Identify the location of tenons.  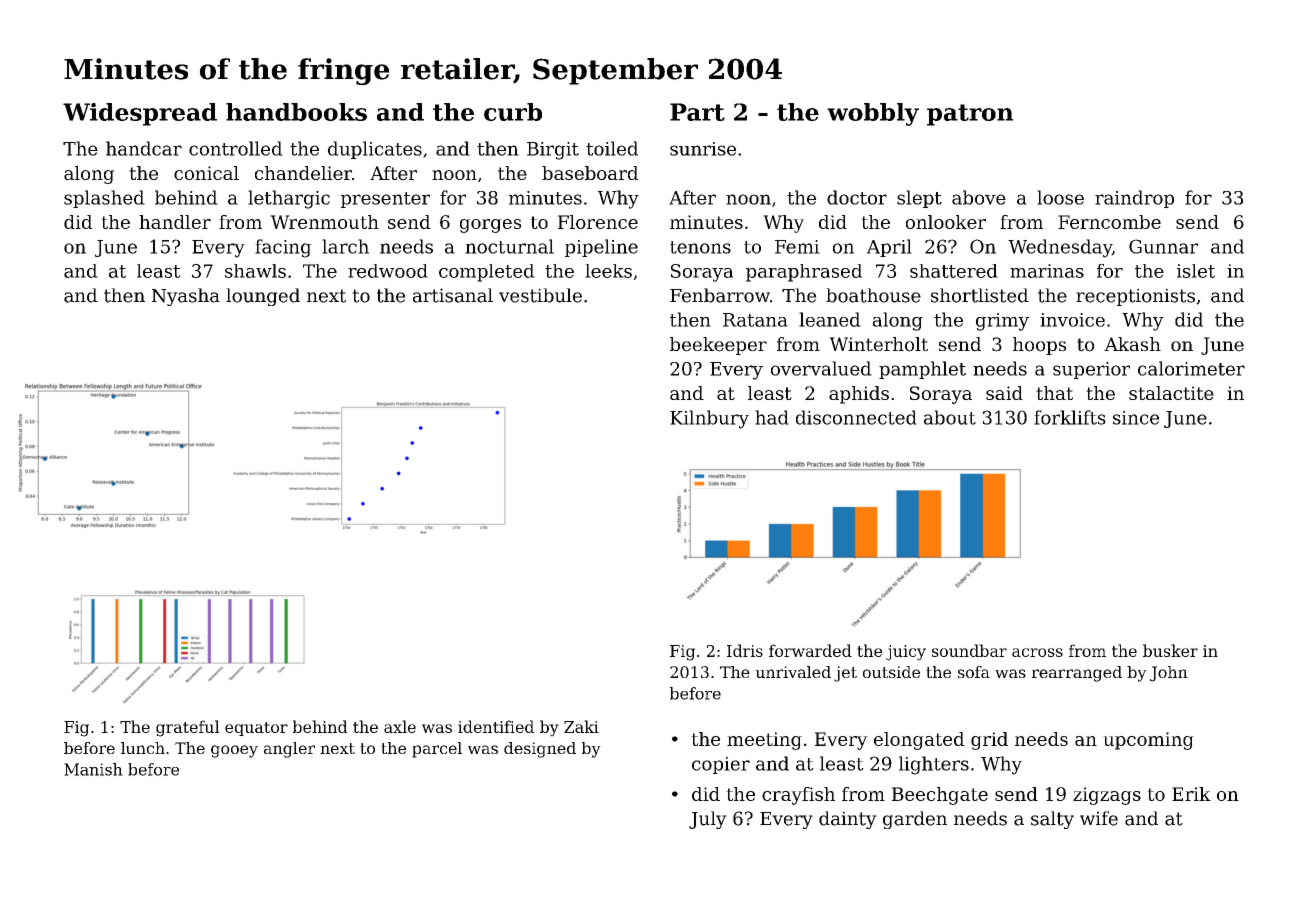
(700, 247).
